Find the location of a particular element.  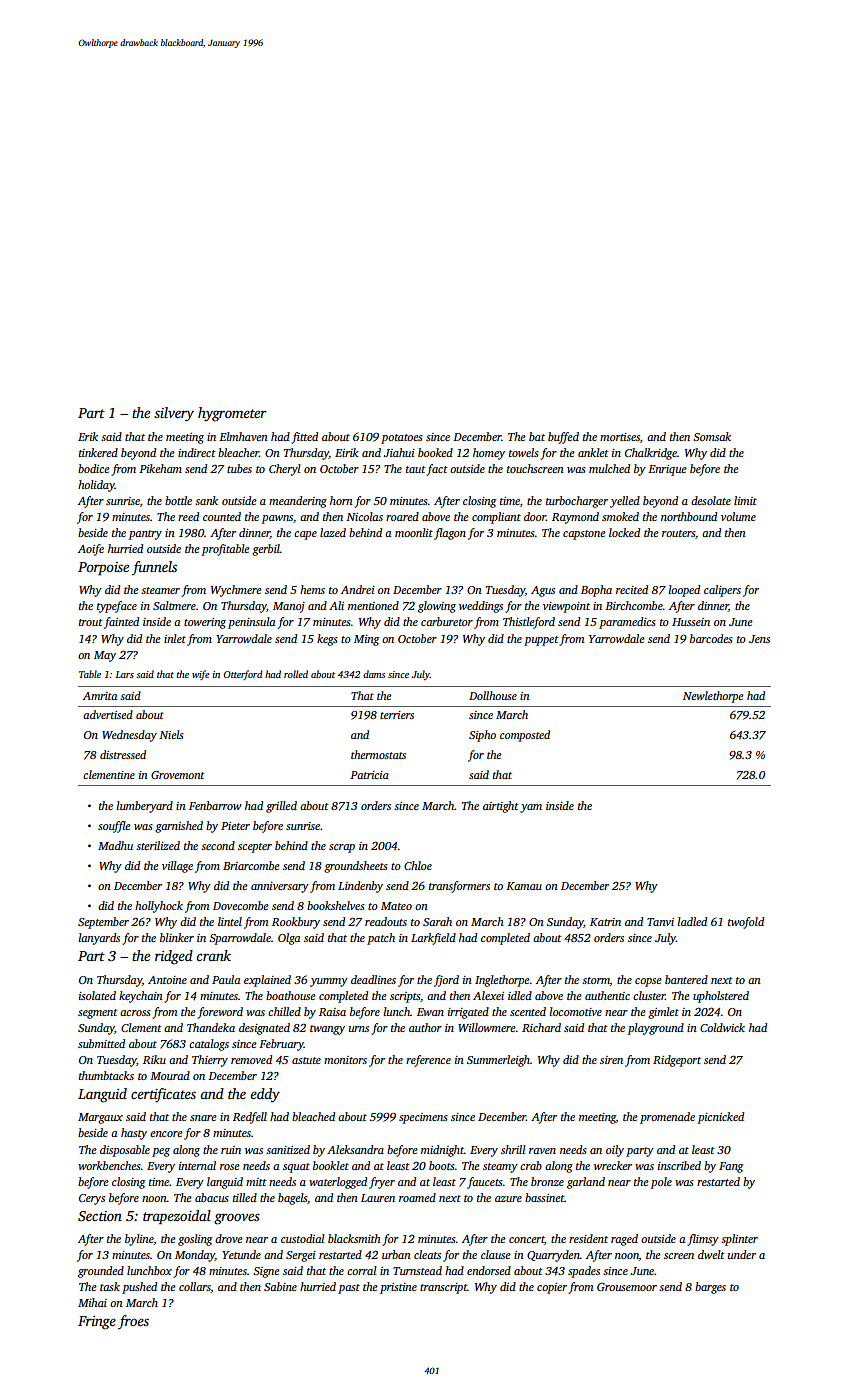

bat is located at coordinates (537, 436).
